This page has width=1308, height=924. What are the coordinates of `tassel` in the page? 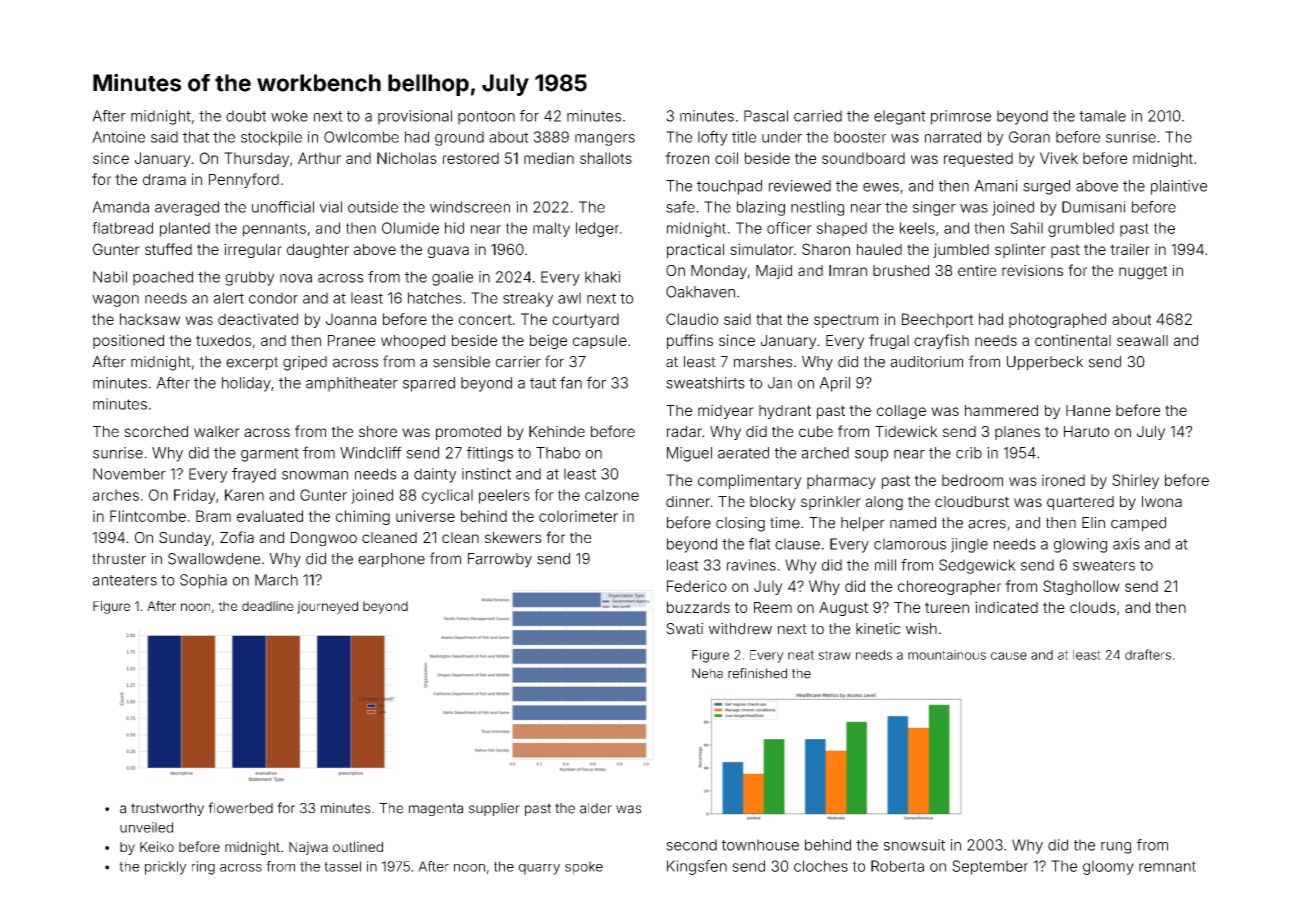 It's located at (342, 866).
